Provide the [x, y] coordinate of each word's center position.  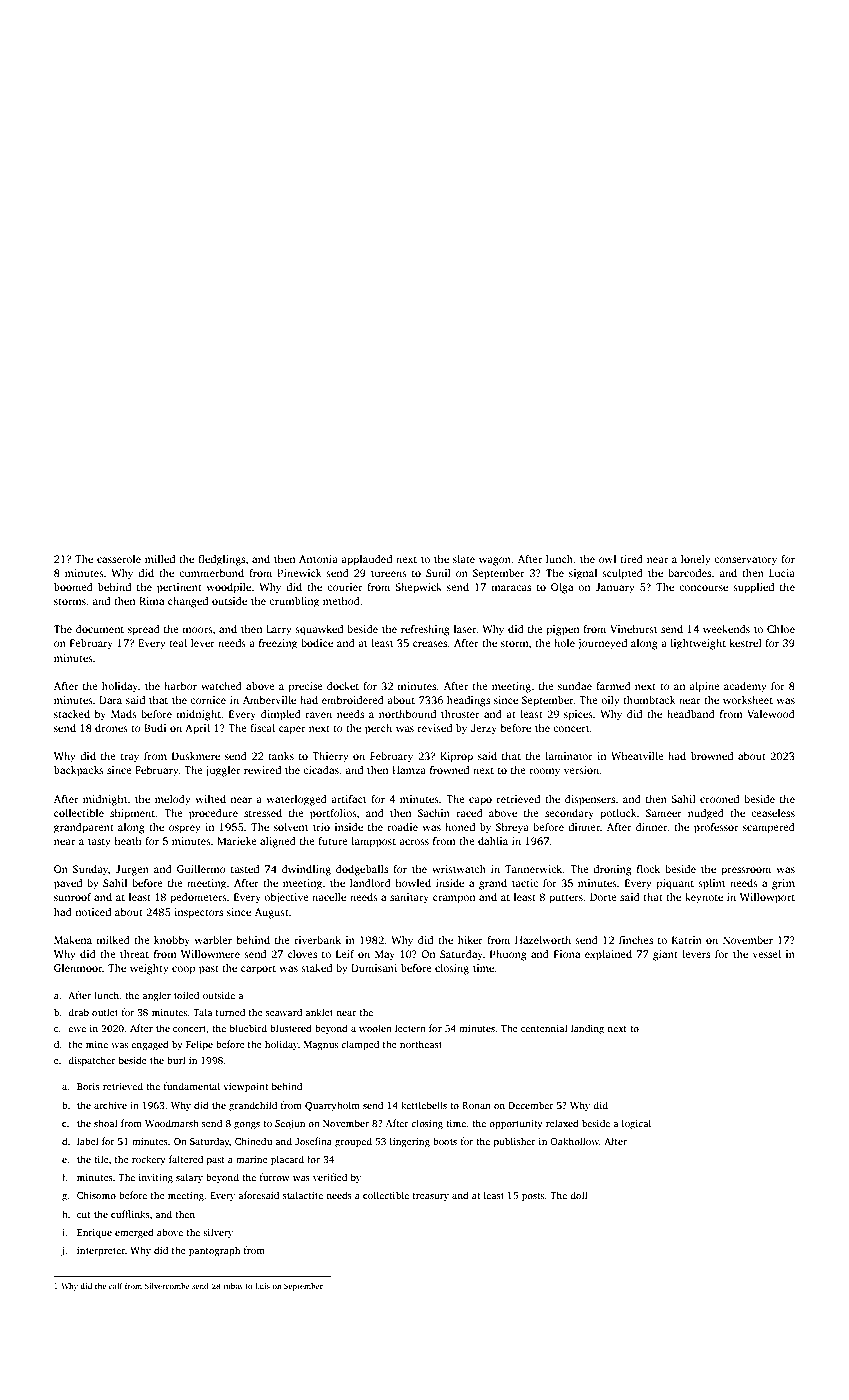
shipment [132, 814]
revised [435, 728]
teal [178, 643]
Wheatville [637, 756]
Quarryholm [332, 1106]
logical [636, 1124]
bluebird [248, 1028]
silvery [218, 1233]
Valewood [771, 714]
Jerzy [484, 729]
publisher [515, 1142]
